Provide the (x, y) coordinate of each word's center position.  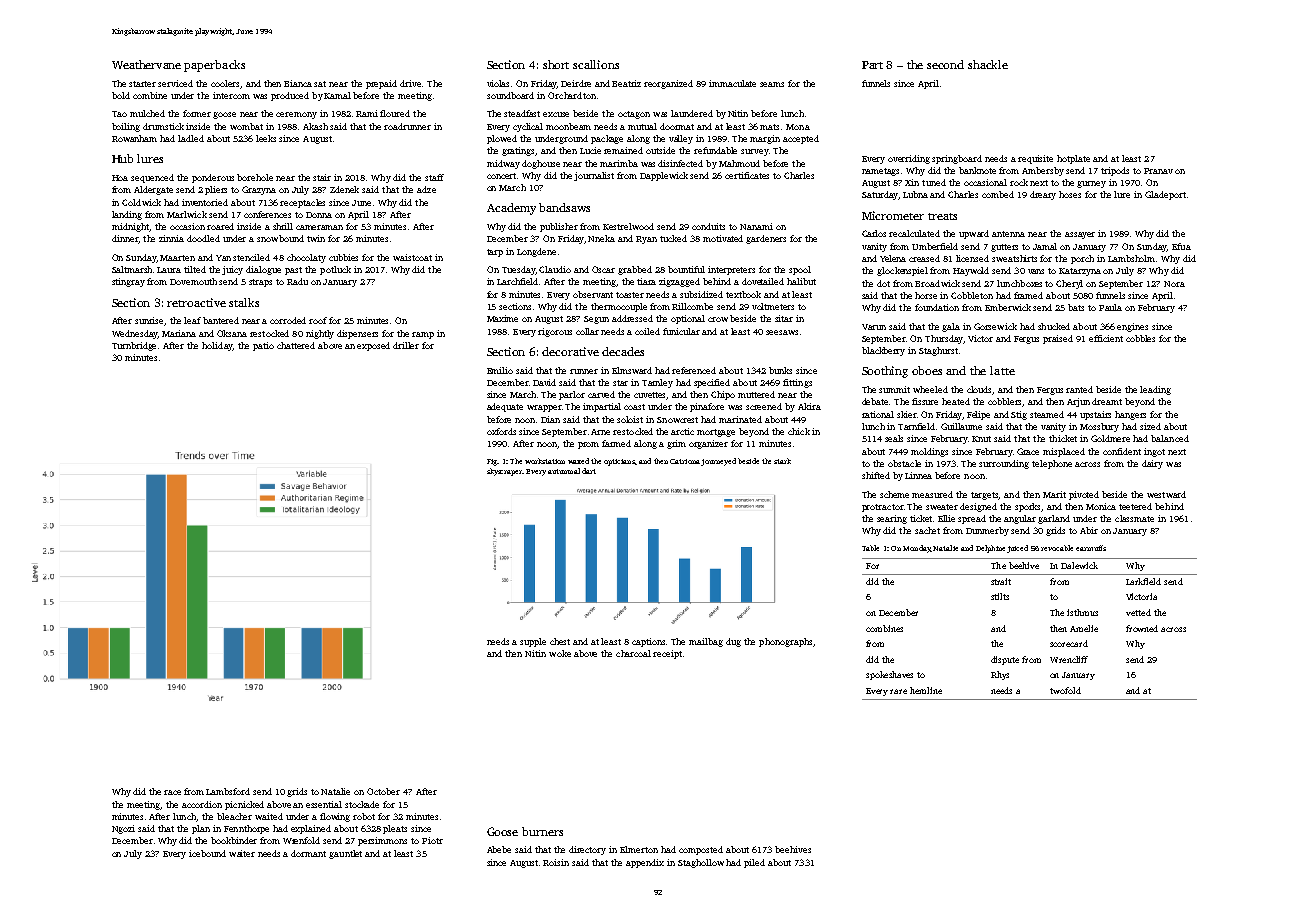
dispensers (357, 334)
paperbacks (214, 66)
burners (542, 831)
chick (799, 431)
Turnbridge (134, 346)
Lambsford (228, 791)
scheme (894, 494)
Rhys (1000, 675)
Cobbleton (972, 295)
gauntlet (345, 854)
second (945, 64)
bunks (780, 370)
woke (560, 653)
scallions (596, 64)
